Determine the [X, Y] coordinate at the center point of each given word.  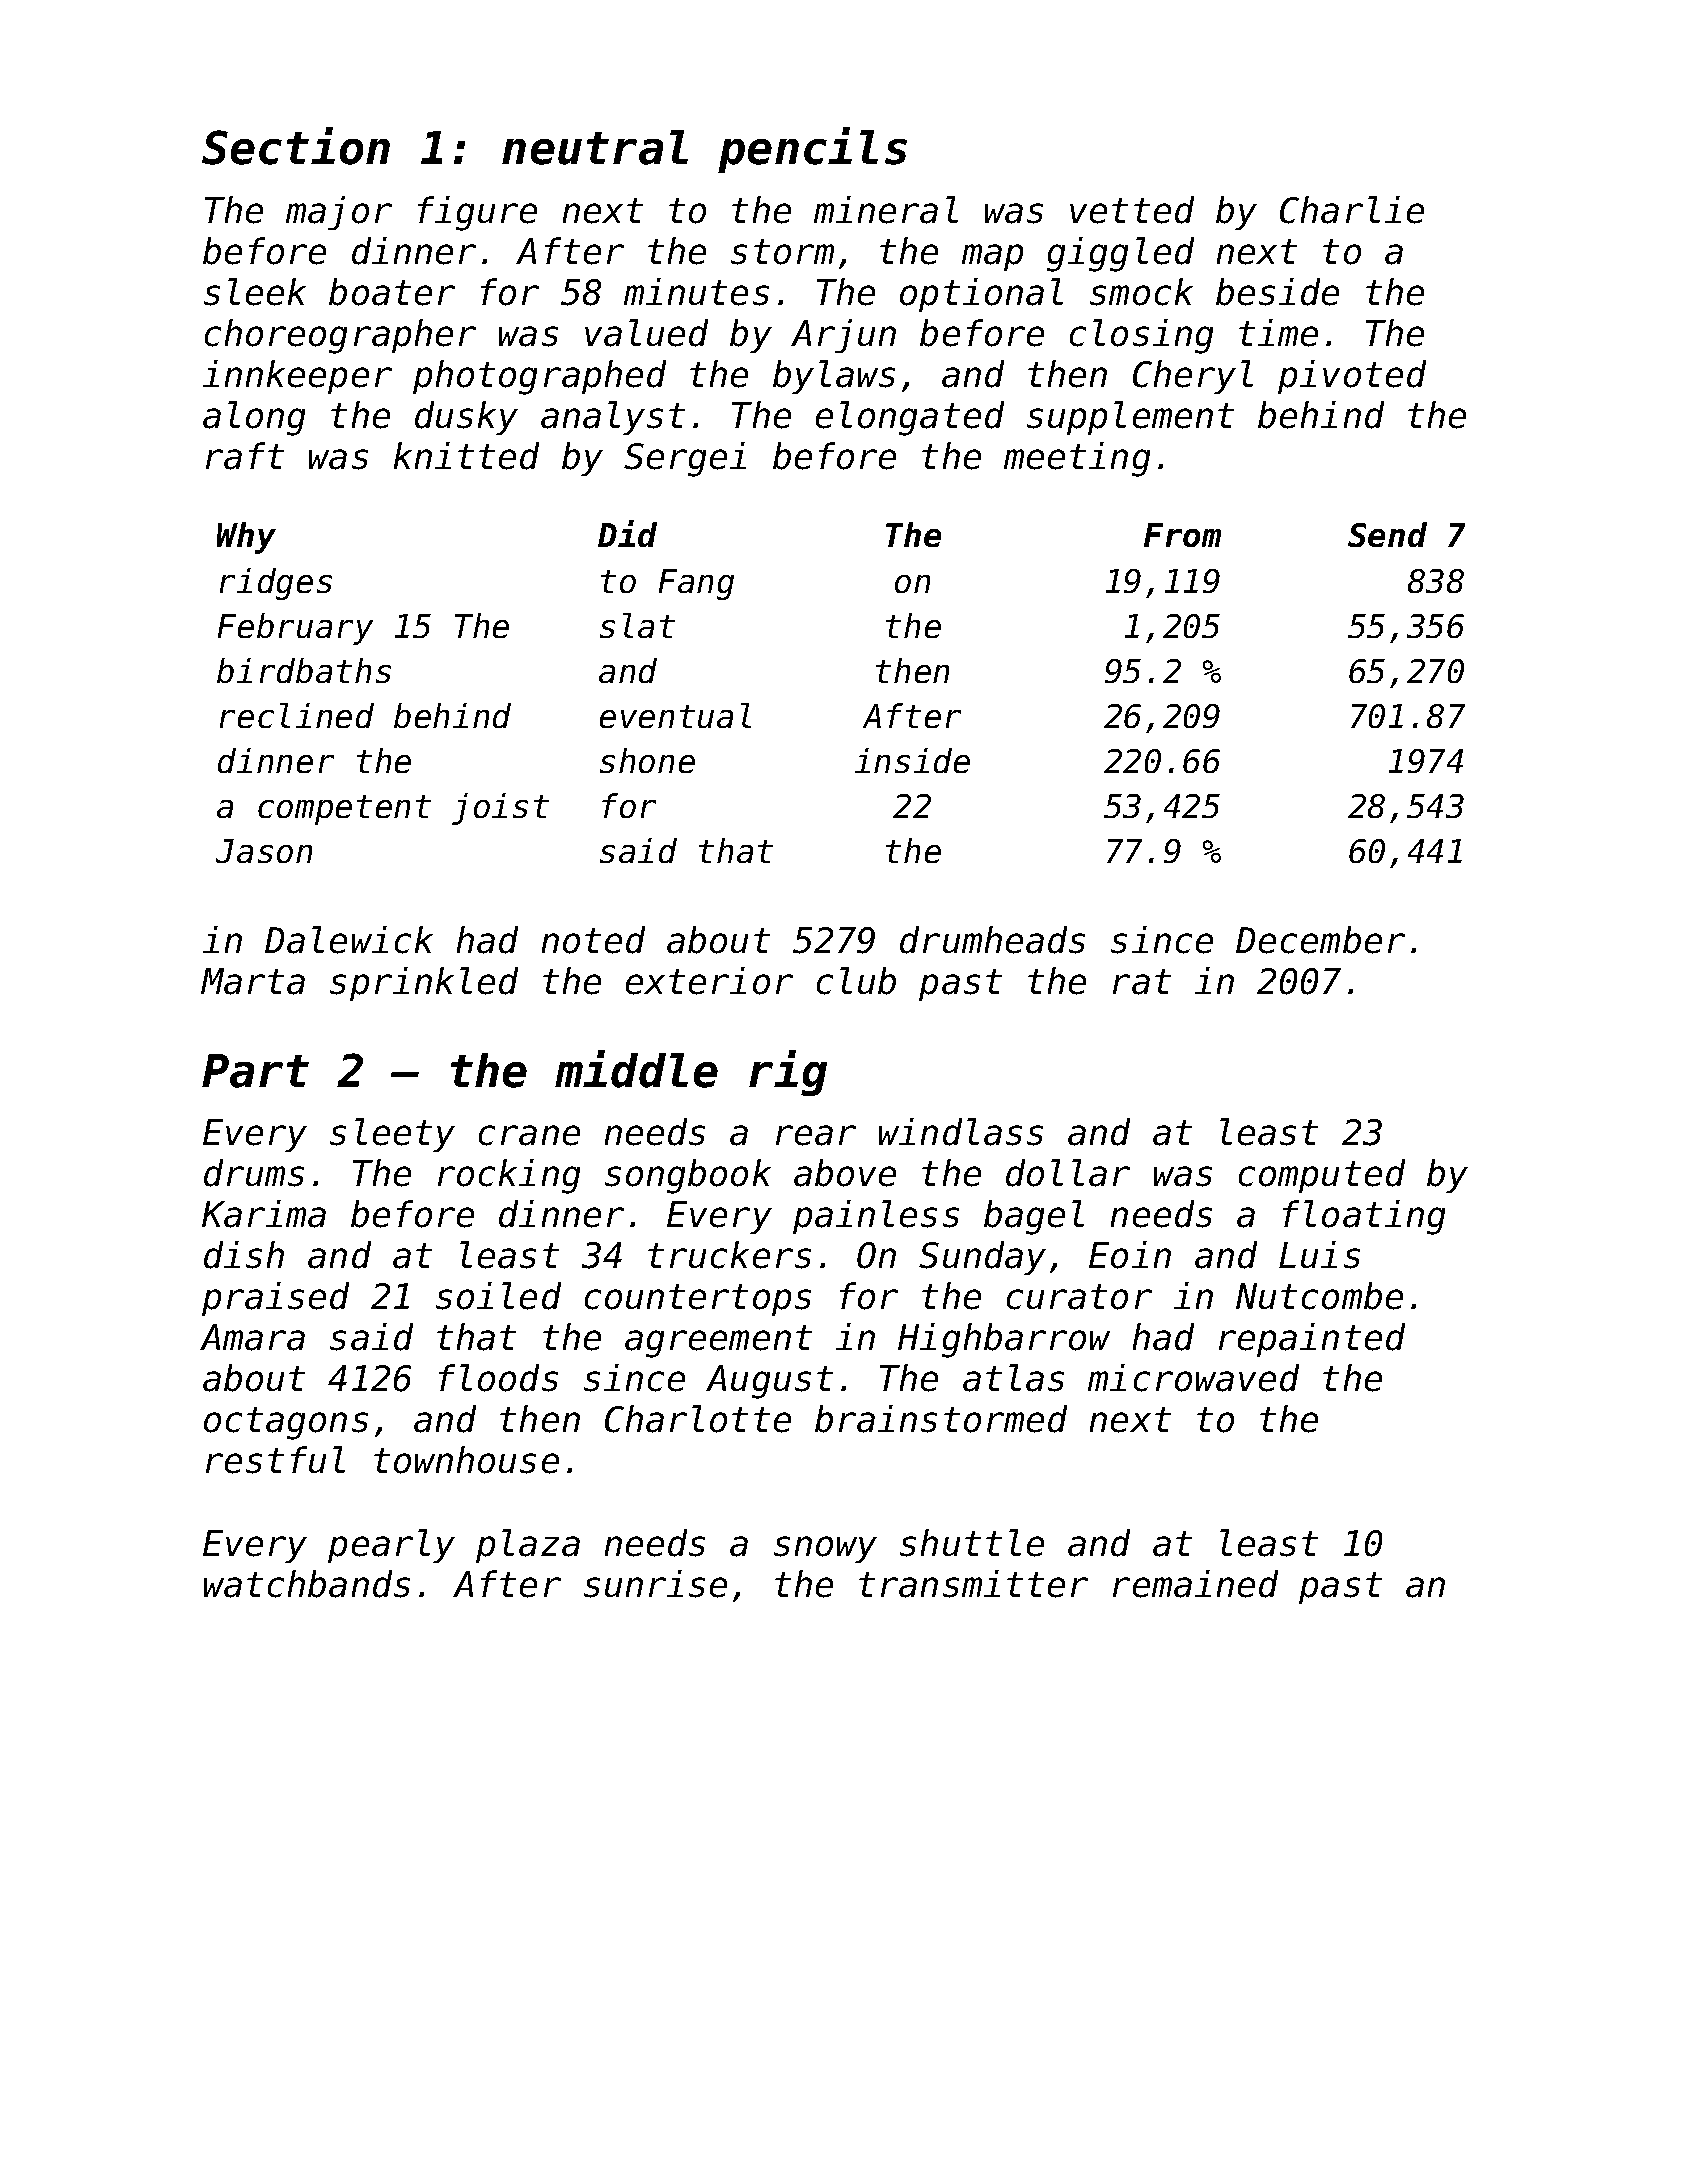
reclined [297, 715]
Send [1387, 534]
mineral [886, 210]
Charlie [1352, 210]
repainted [1312, 1340]
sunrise [655, 1584]
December [1320, 940]
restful [275, 1460]
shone [647, 760]
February [295, 629]
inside [912, 760]
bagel [1034, 1217]
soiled [498, 1296]
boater [392, 292]
